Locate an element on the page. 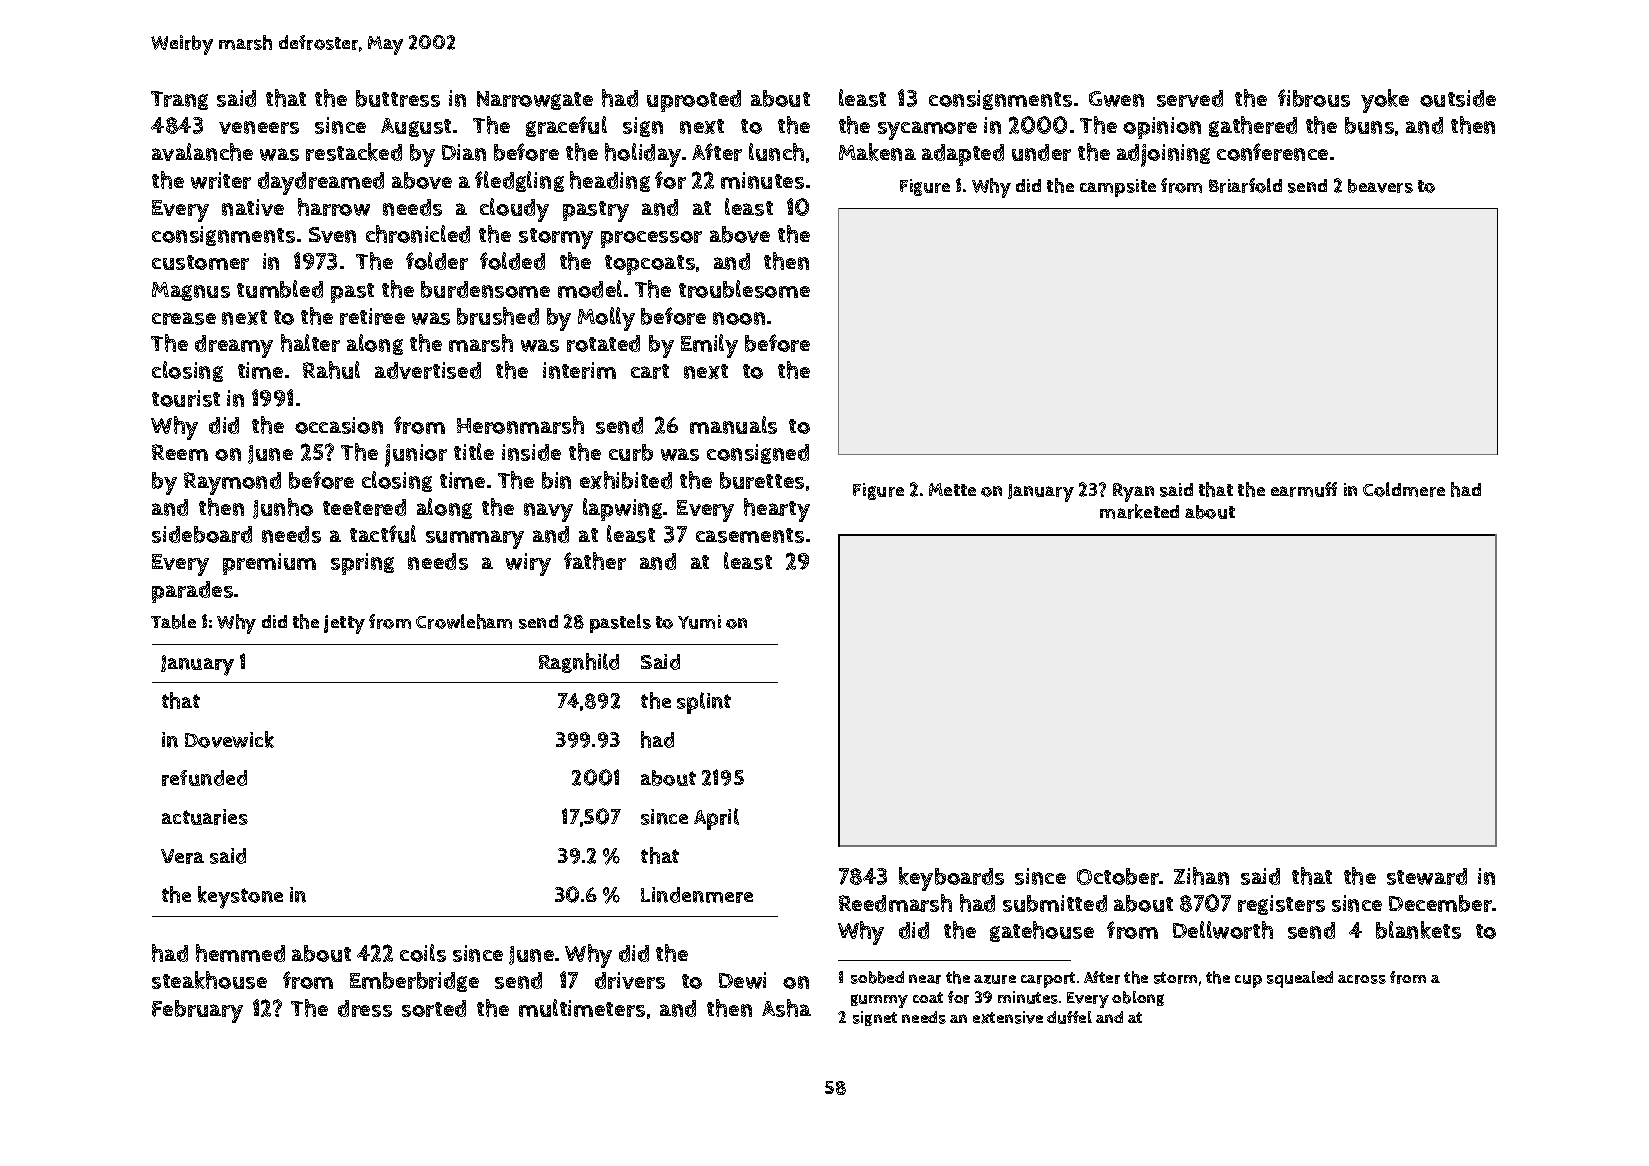  occasion is located at coordinates (339, 425).
